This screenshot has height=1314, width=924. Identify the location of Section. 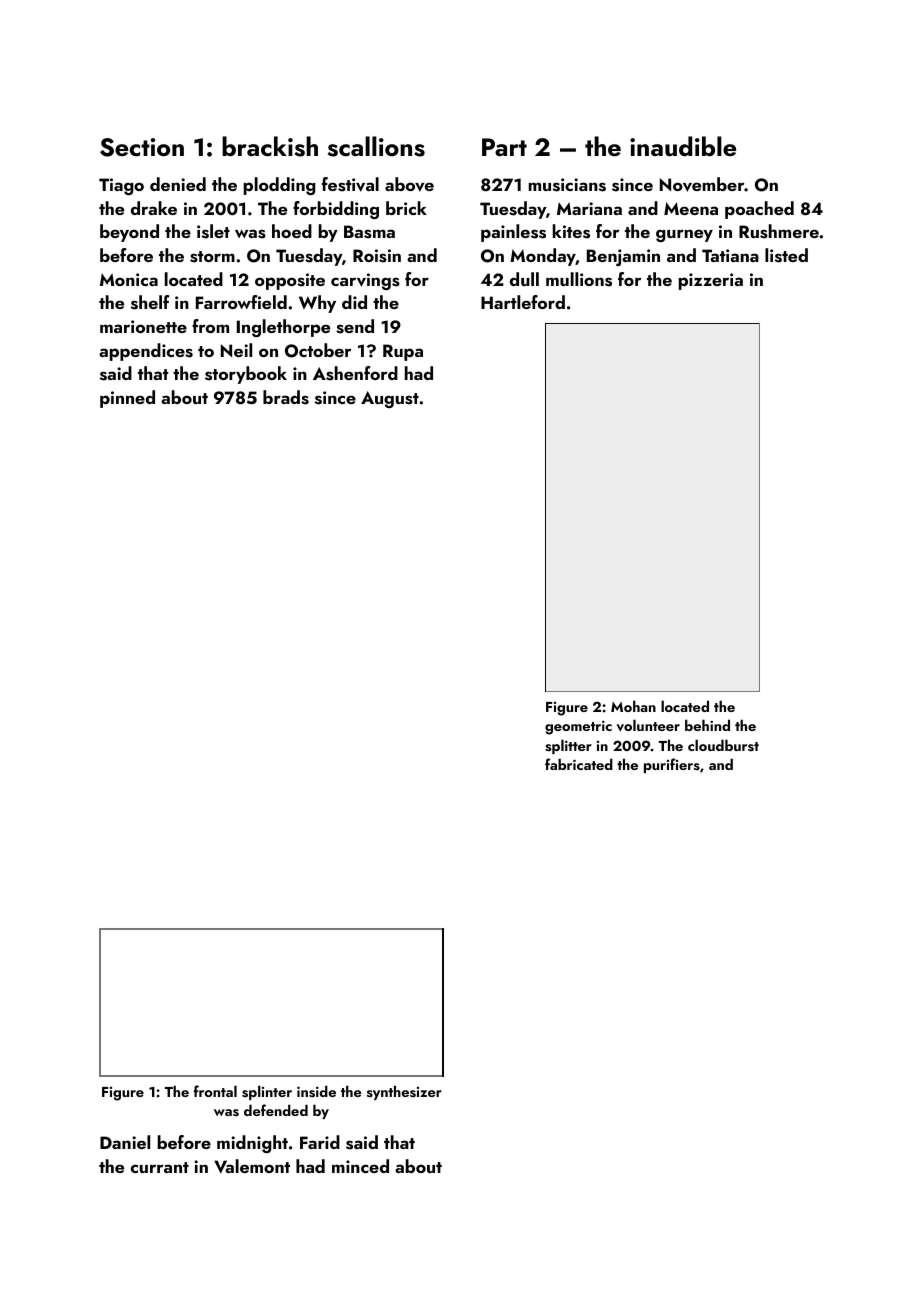
(142, 147).
